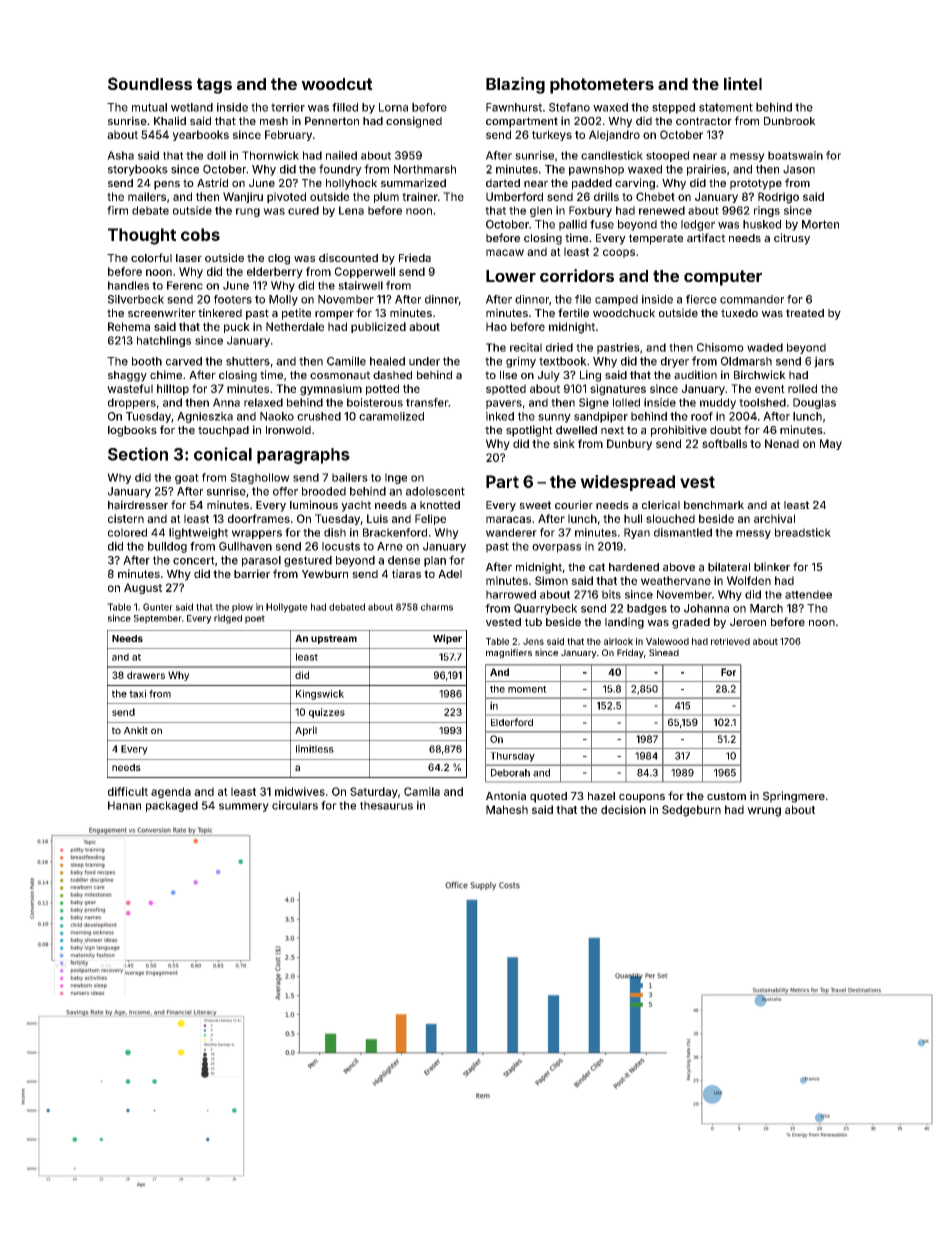 This page has width=952, height=1233. I want to click on tuxedo, so click(739, 313).
